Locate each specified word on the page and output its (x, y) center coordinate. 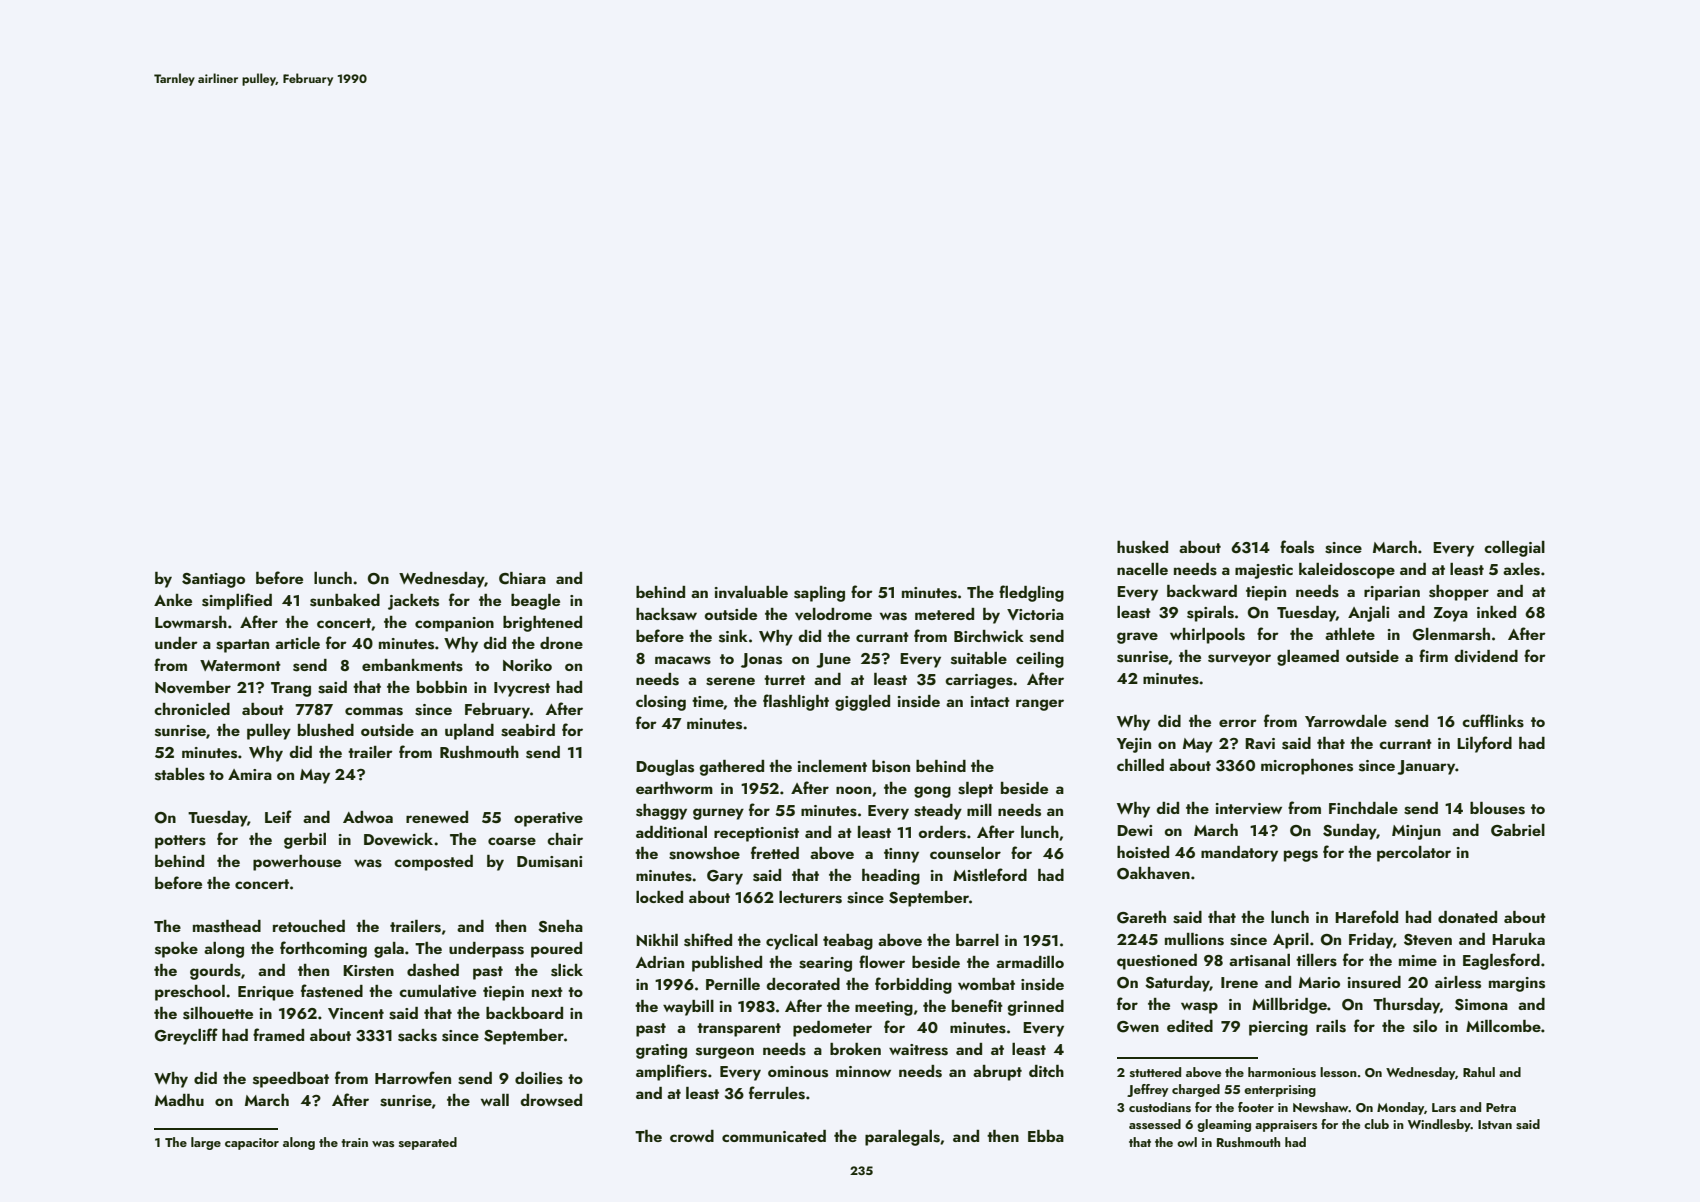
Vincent (356, 1013)
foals (1297, 547)
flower (882, 961)
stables (180, 774)
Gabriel (1518, 830)
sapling (819, 594)
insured (1374, 982)
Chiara (522, 578)
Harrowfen (413, 1077)
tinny (901, 855)
